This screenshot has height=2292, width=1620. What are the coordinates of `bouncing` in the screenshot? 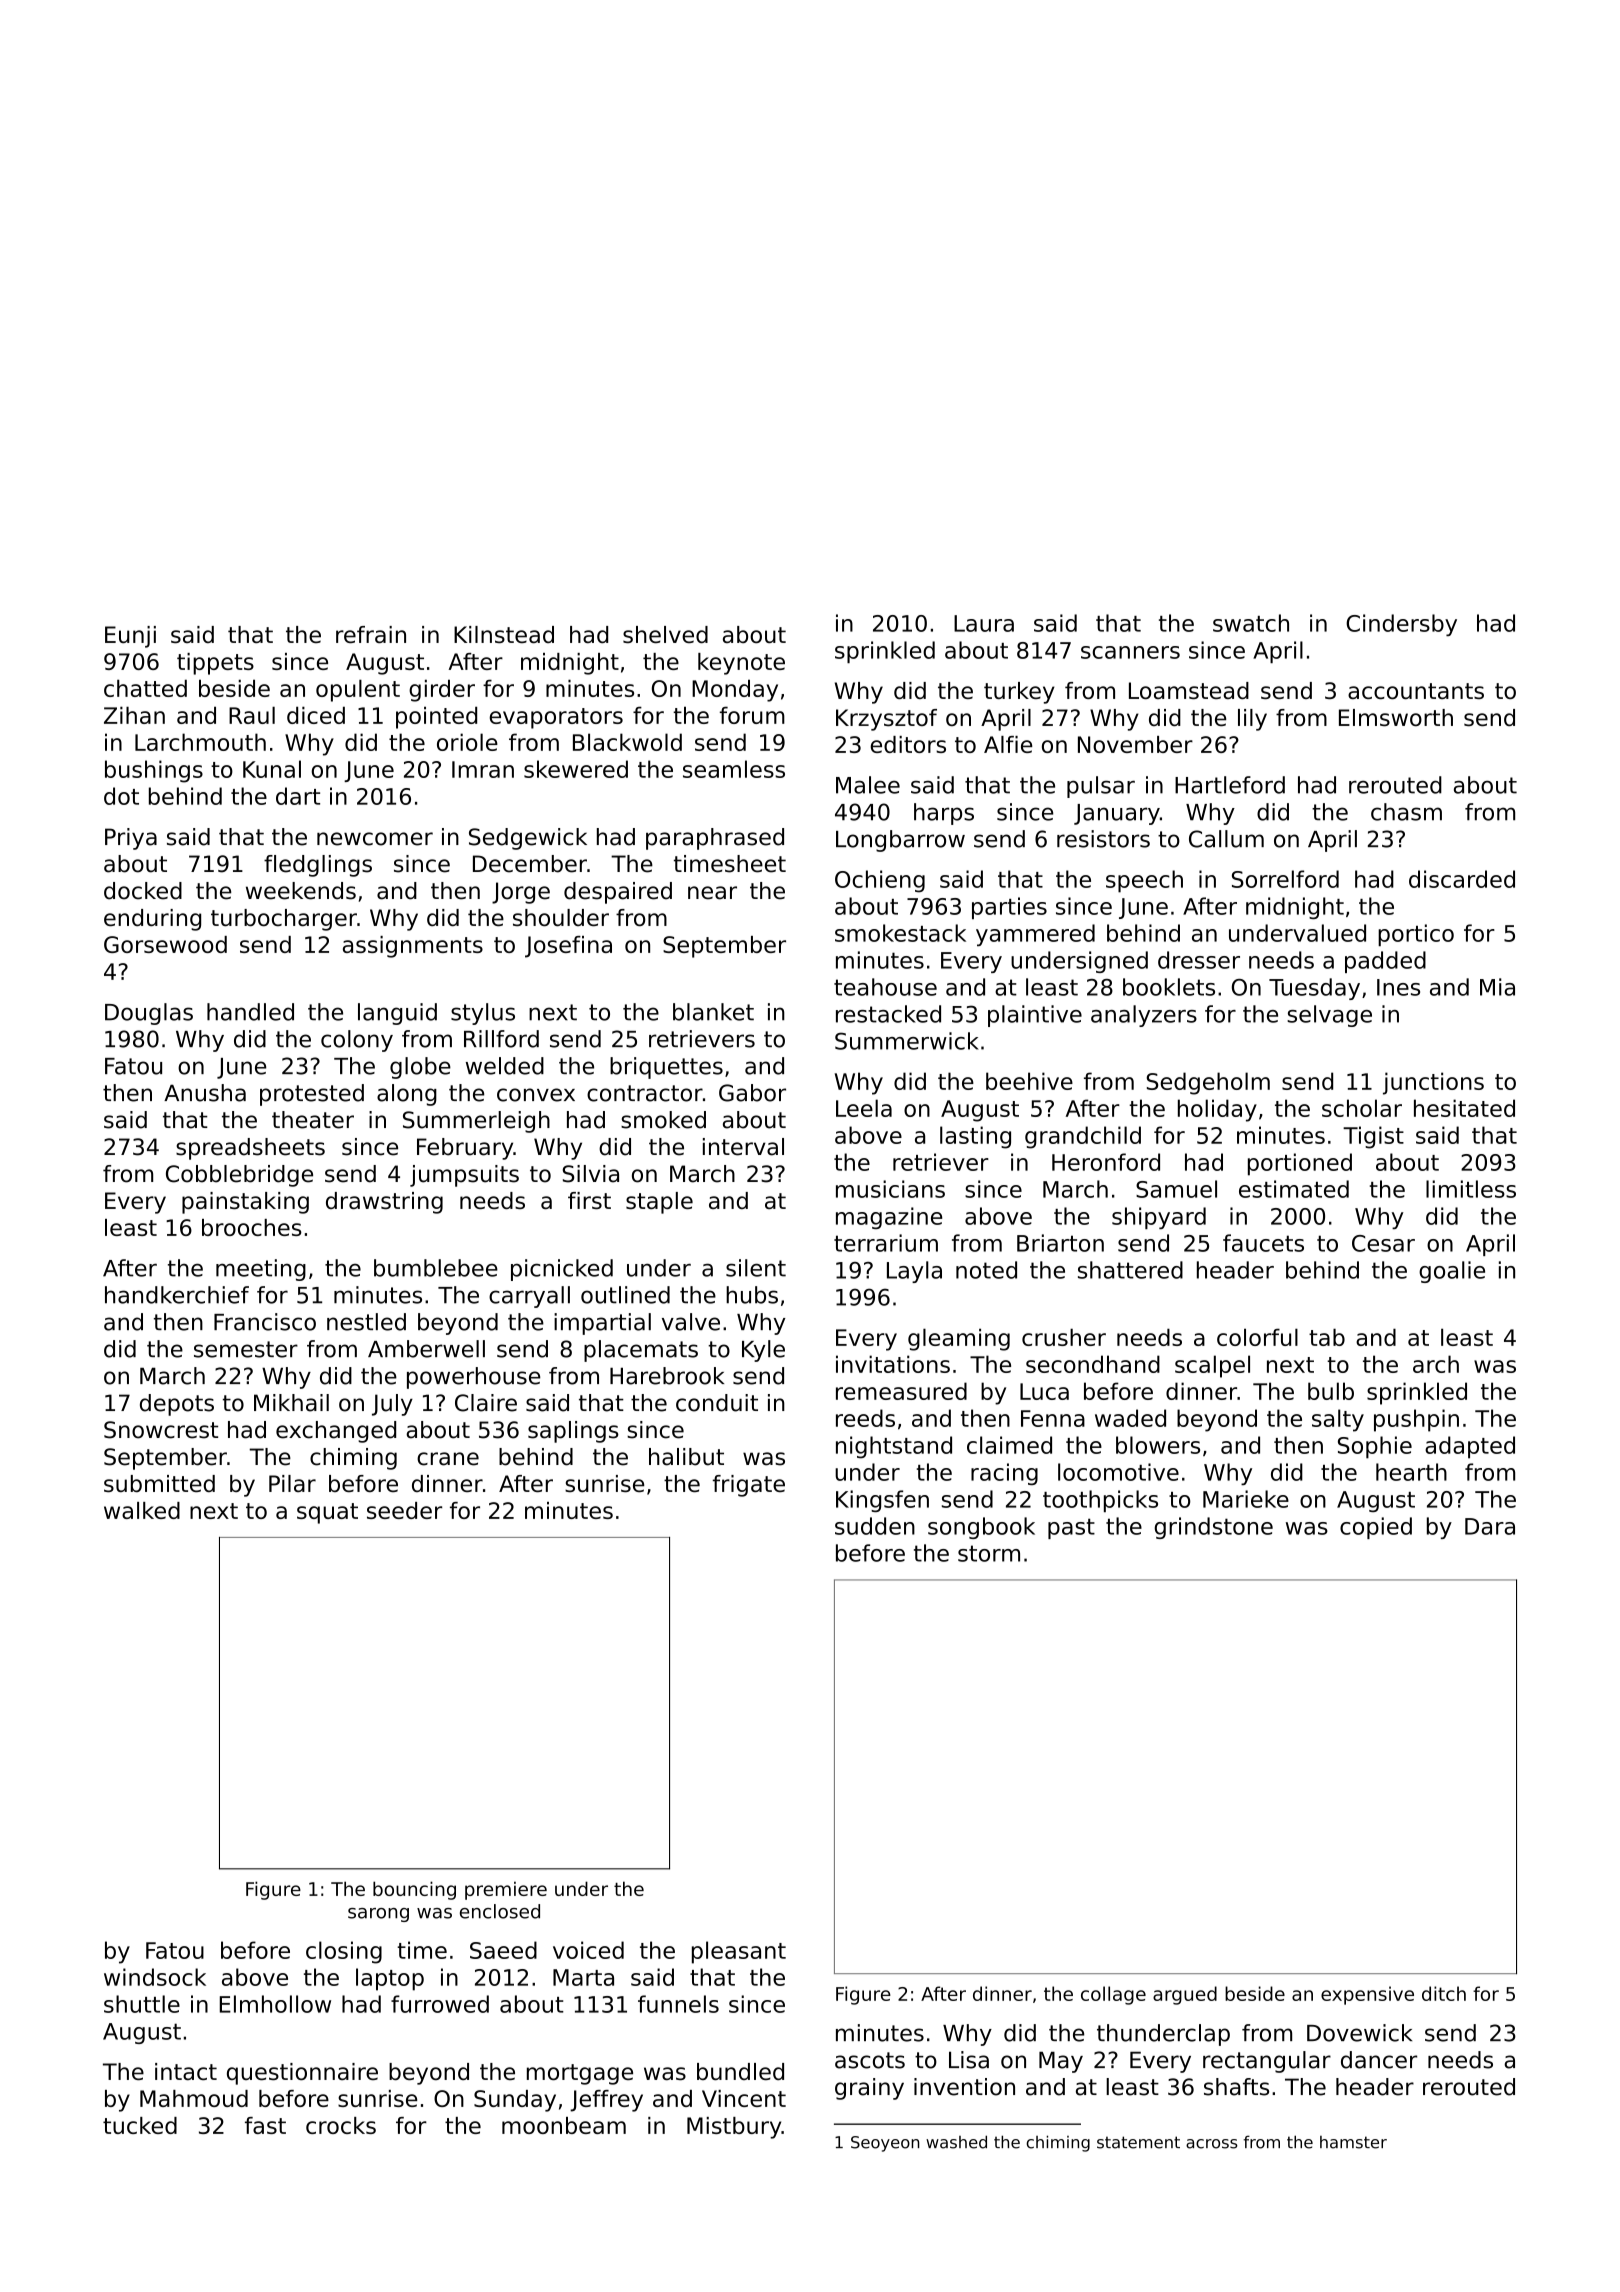 It's located at (414, 1890).
